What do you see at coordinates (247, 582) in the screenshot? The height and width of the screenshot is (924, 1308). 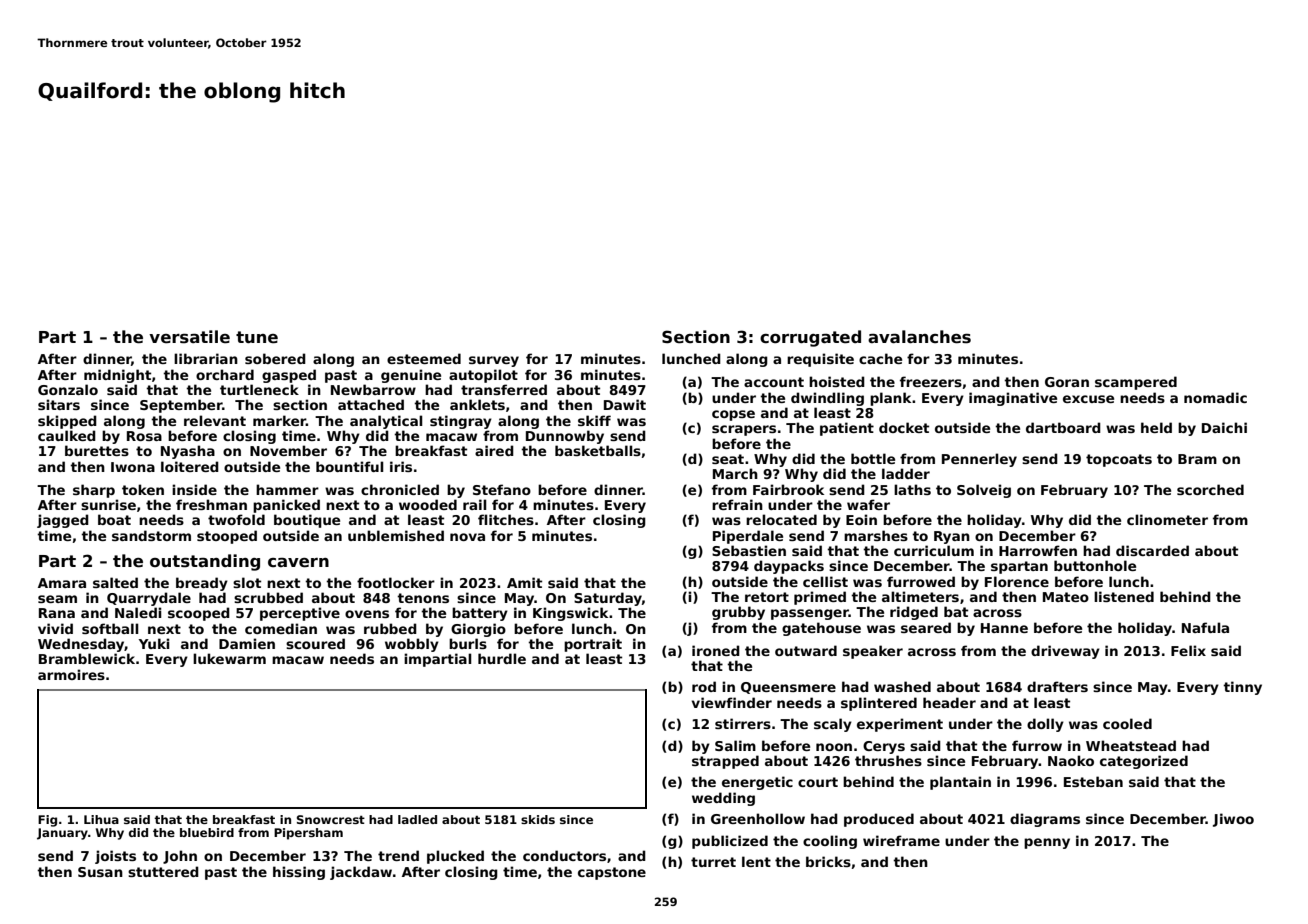 I see `slot` at bounding box center [247, 582].
